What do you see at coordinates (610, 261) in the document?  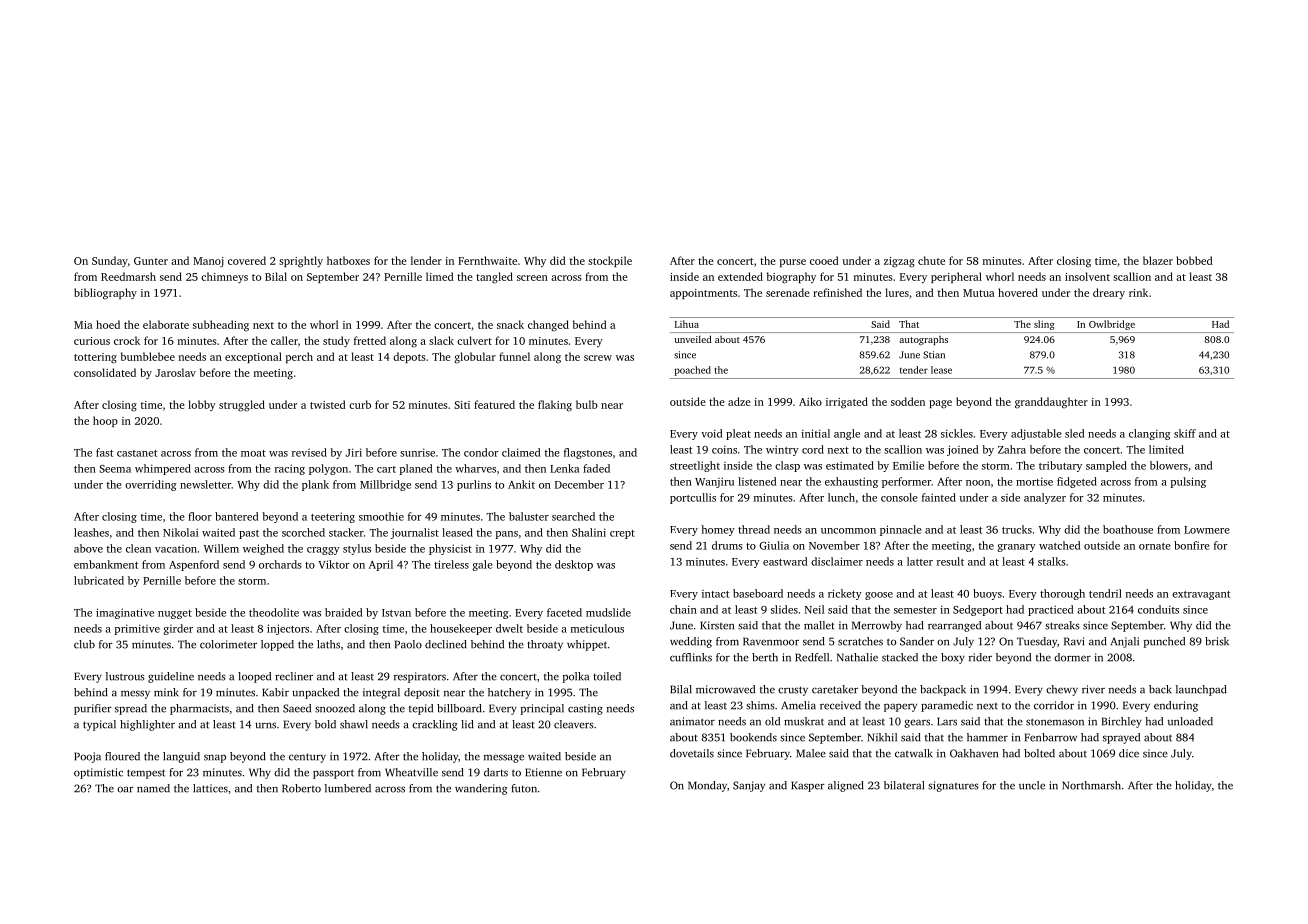 I see `stockpile` at bounding box center [610, 261].
